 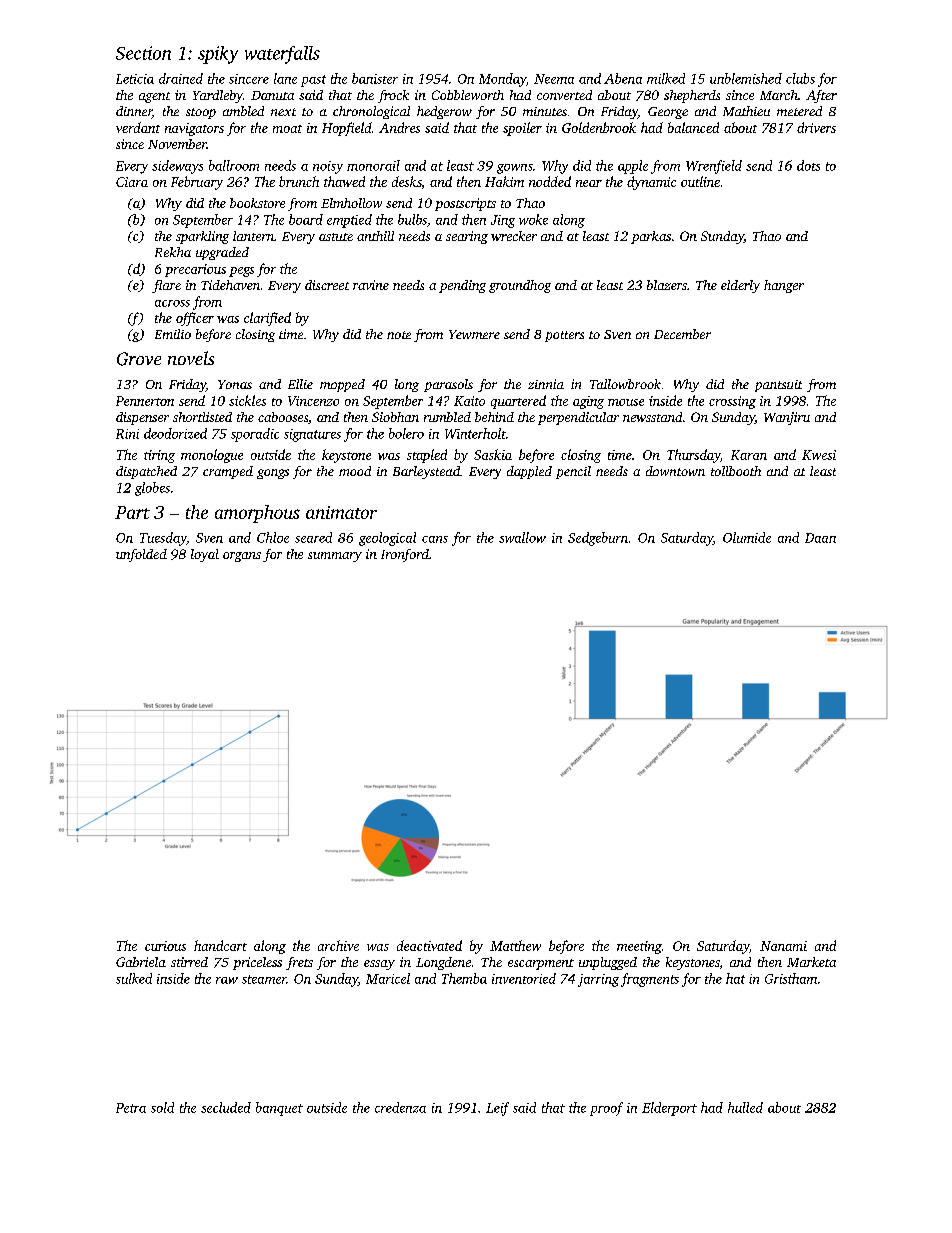 I want to click on curious, so click(x=165, y=946).
